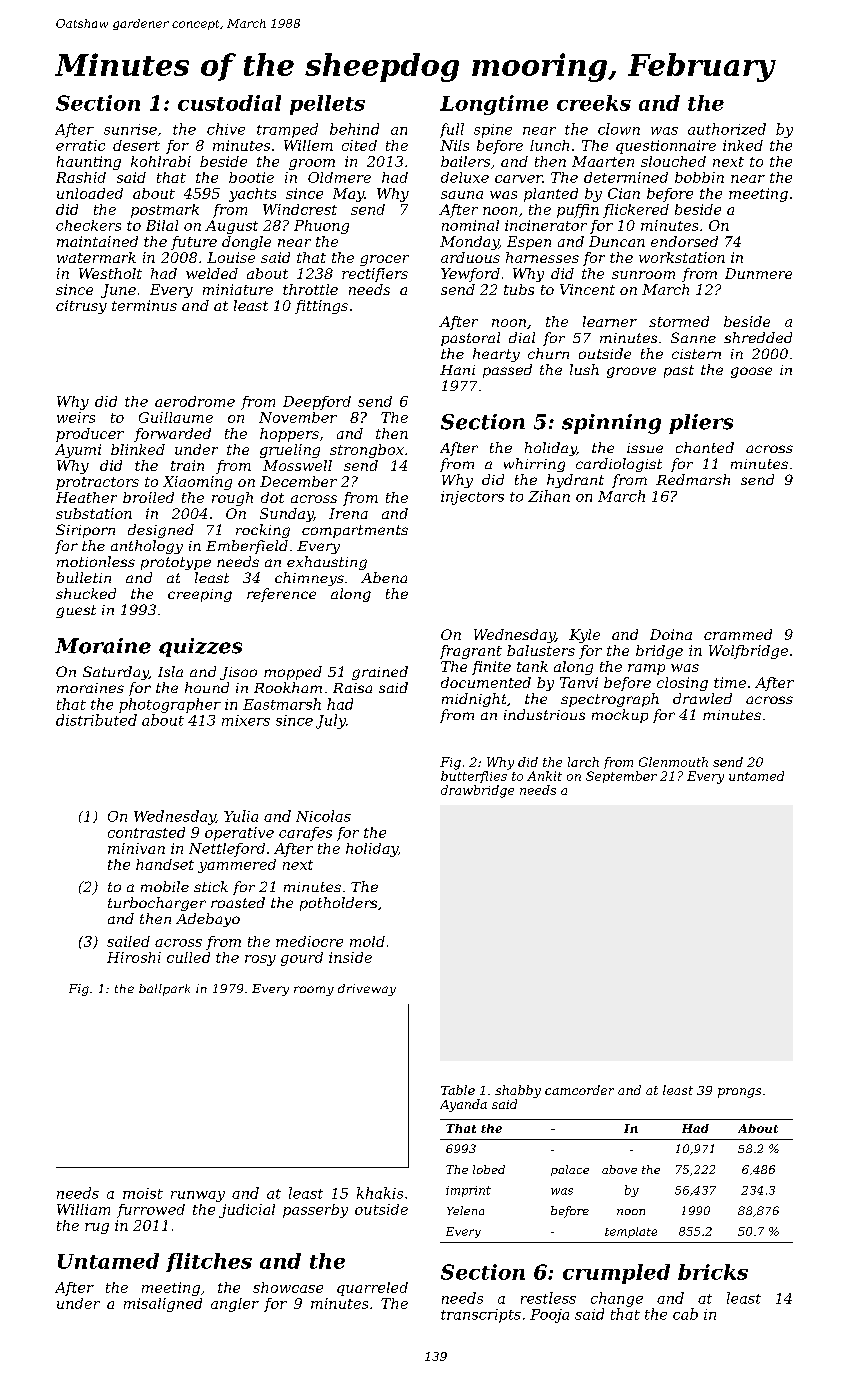 This screenshot has height=1400, width=849. I want to click on roasted, so click(238, 902).
